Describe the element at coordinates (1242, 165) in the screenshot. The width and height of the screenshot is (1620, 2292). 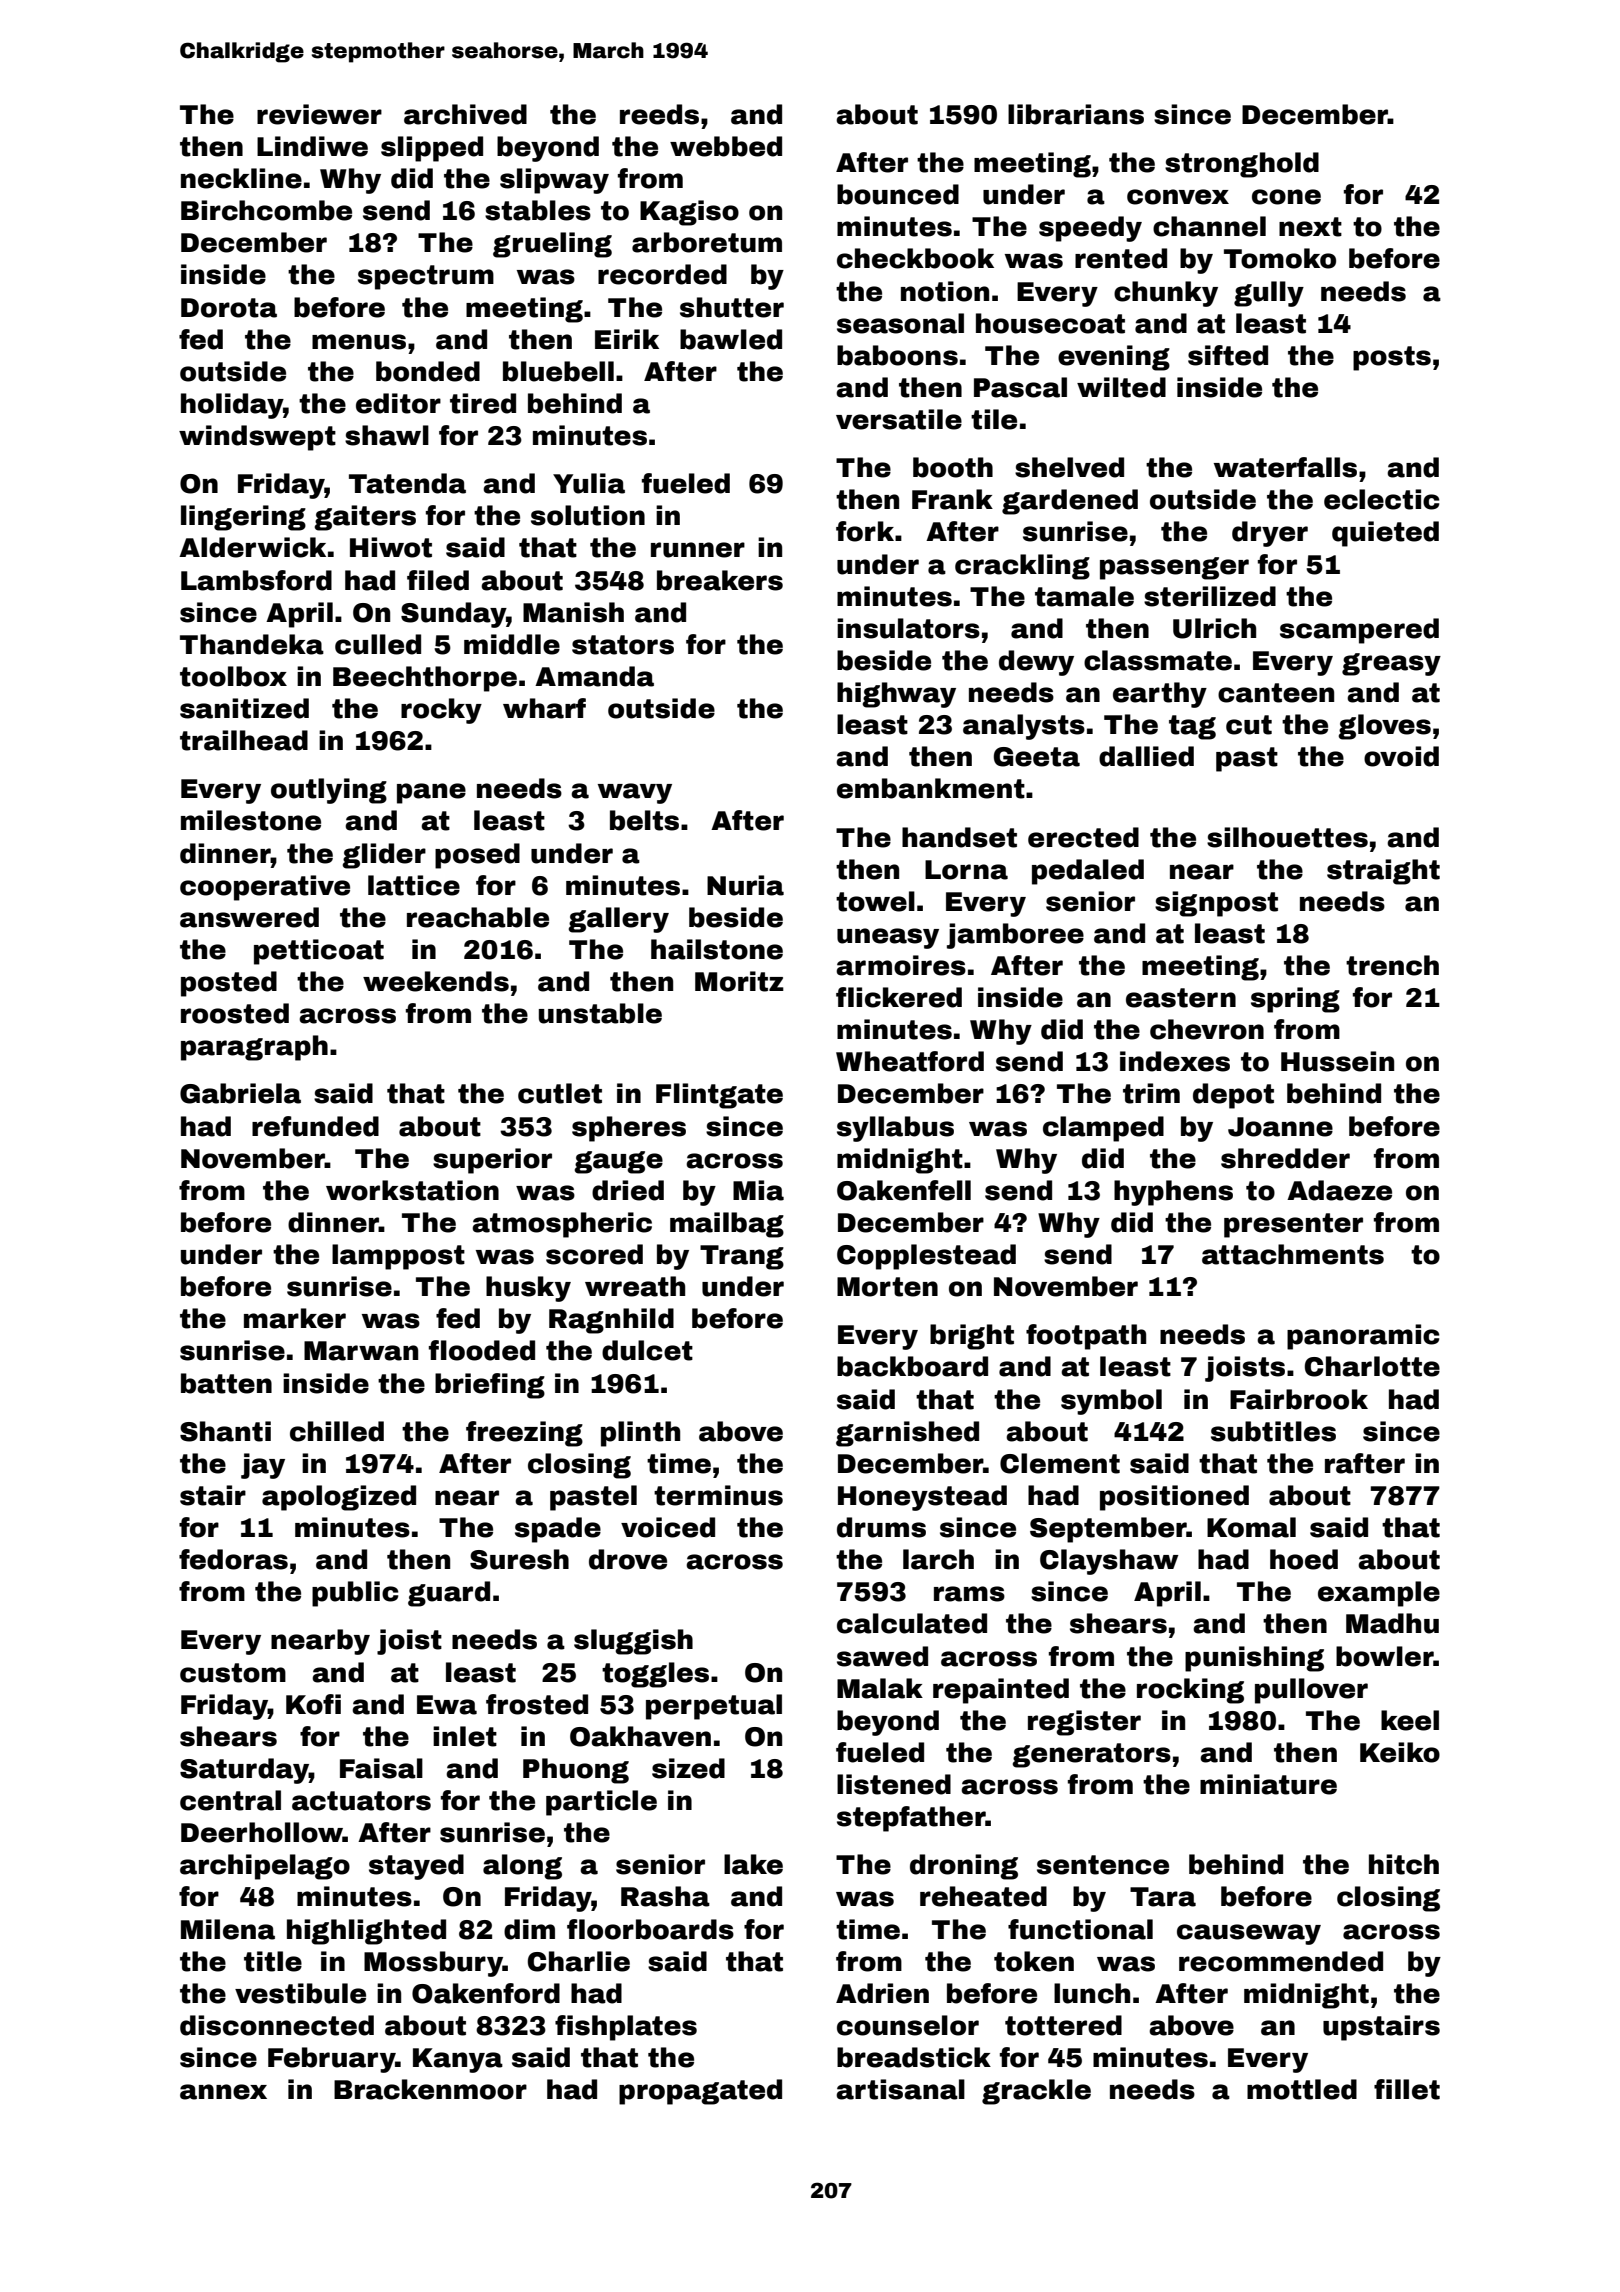
I see `stronghold` at that location.
